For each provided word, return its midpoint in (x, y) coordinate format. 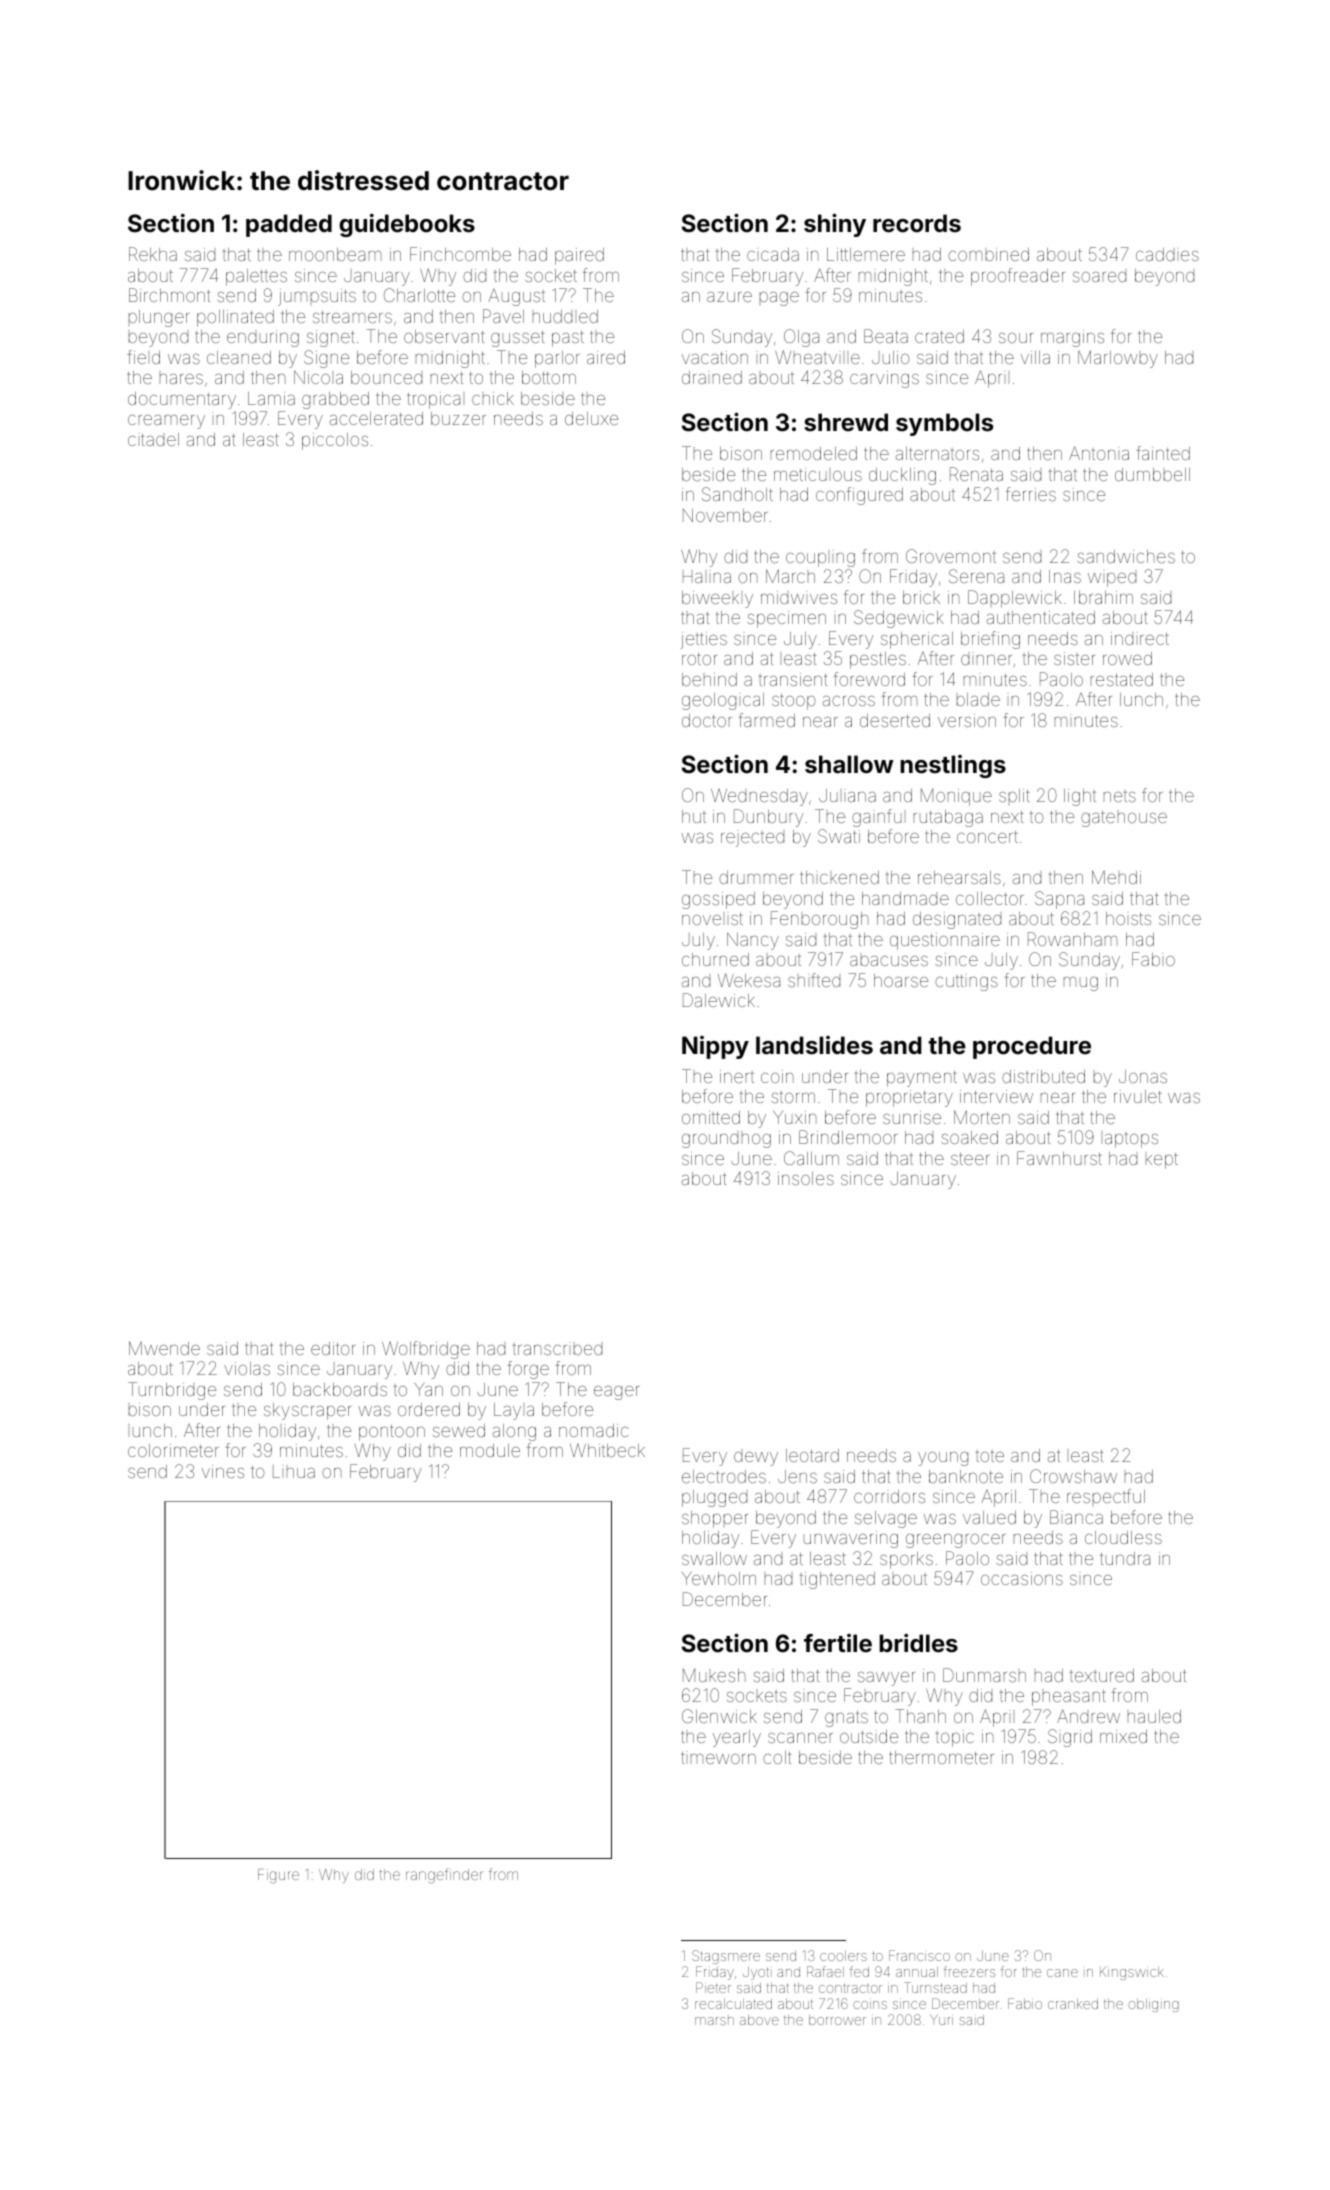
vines (223, 1471)
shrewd (846, 422)
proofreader (1018, 277)
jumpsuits (317, 297)
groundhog (726, 1141)
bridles (918, 1643)
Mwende (164, 1348)
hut (694, 816)
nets (1120, 796)
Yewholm (719, 1578)
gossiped (718, 900)
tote (990, 1456)
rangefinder (444, 1876)
